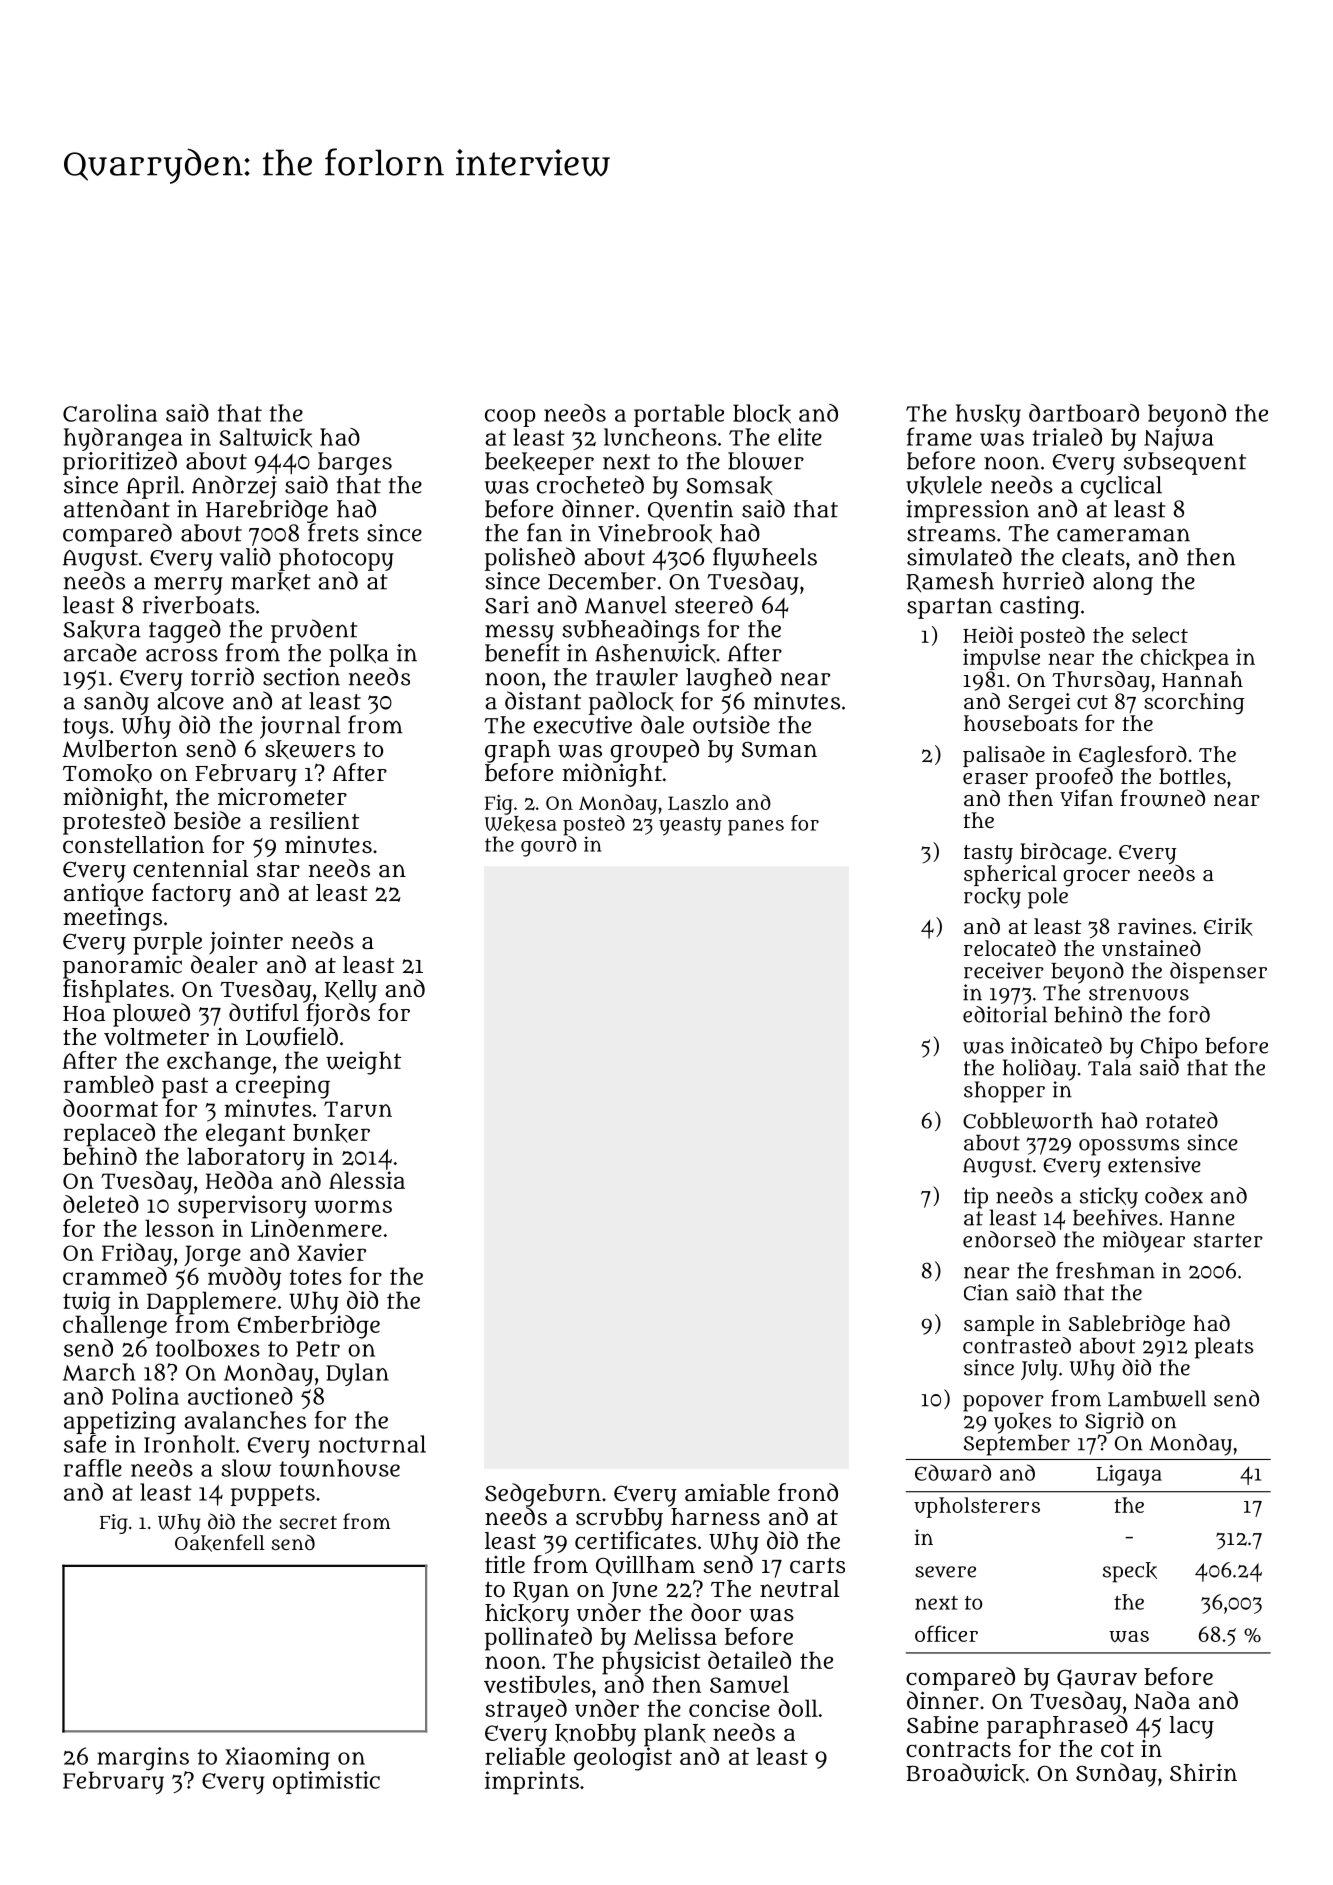  What do you see at coordinates (800, 437) in the page?
I see `elite` at bounding box center [800, 437].
